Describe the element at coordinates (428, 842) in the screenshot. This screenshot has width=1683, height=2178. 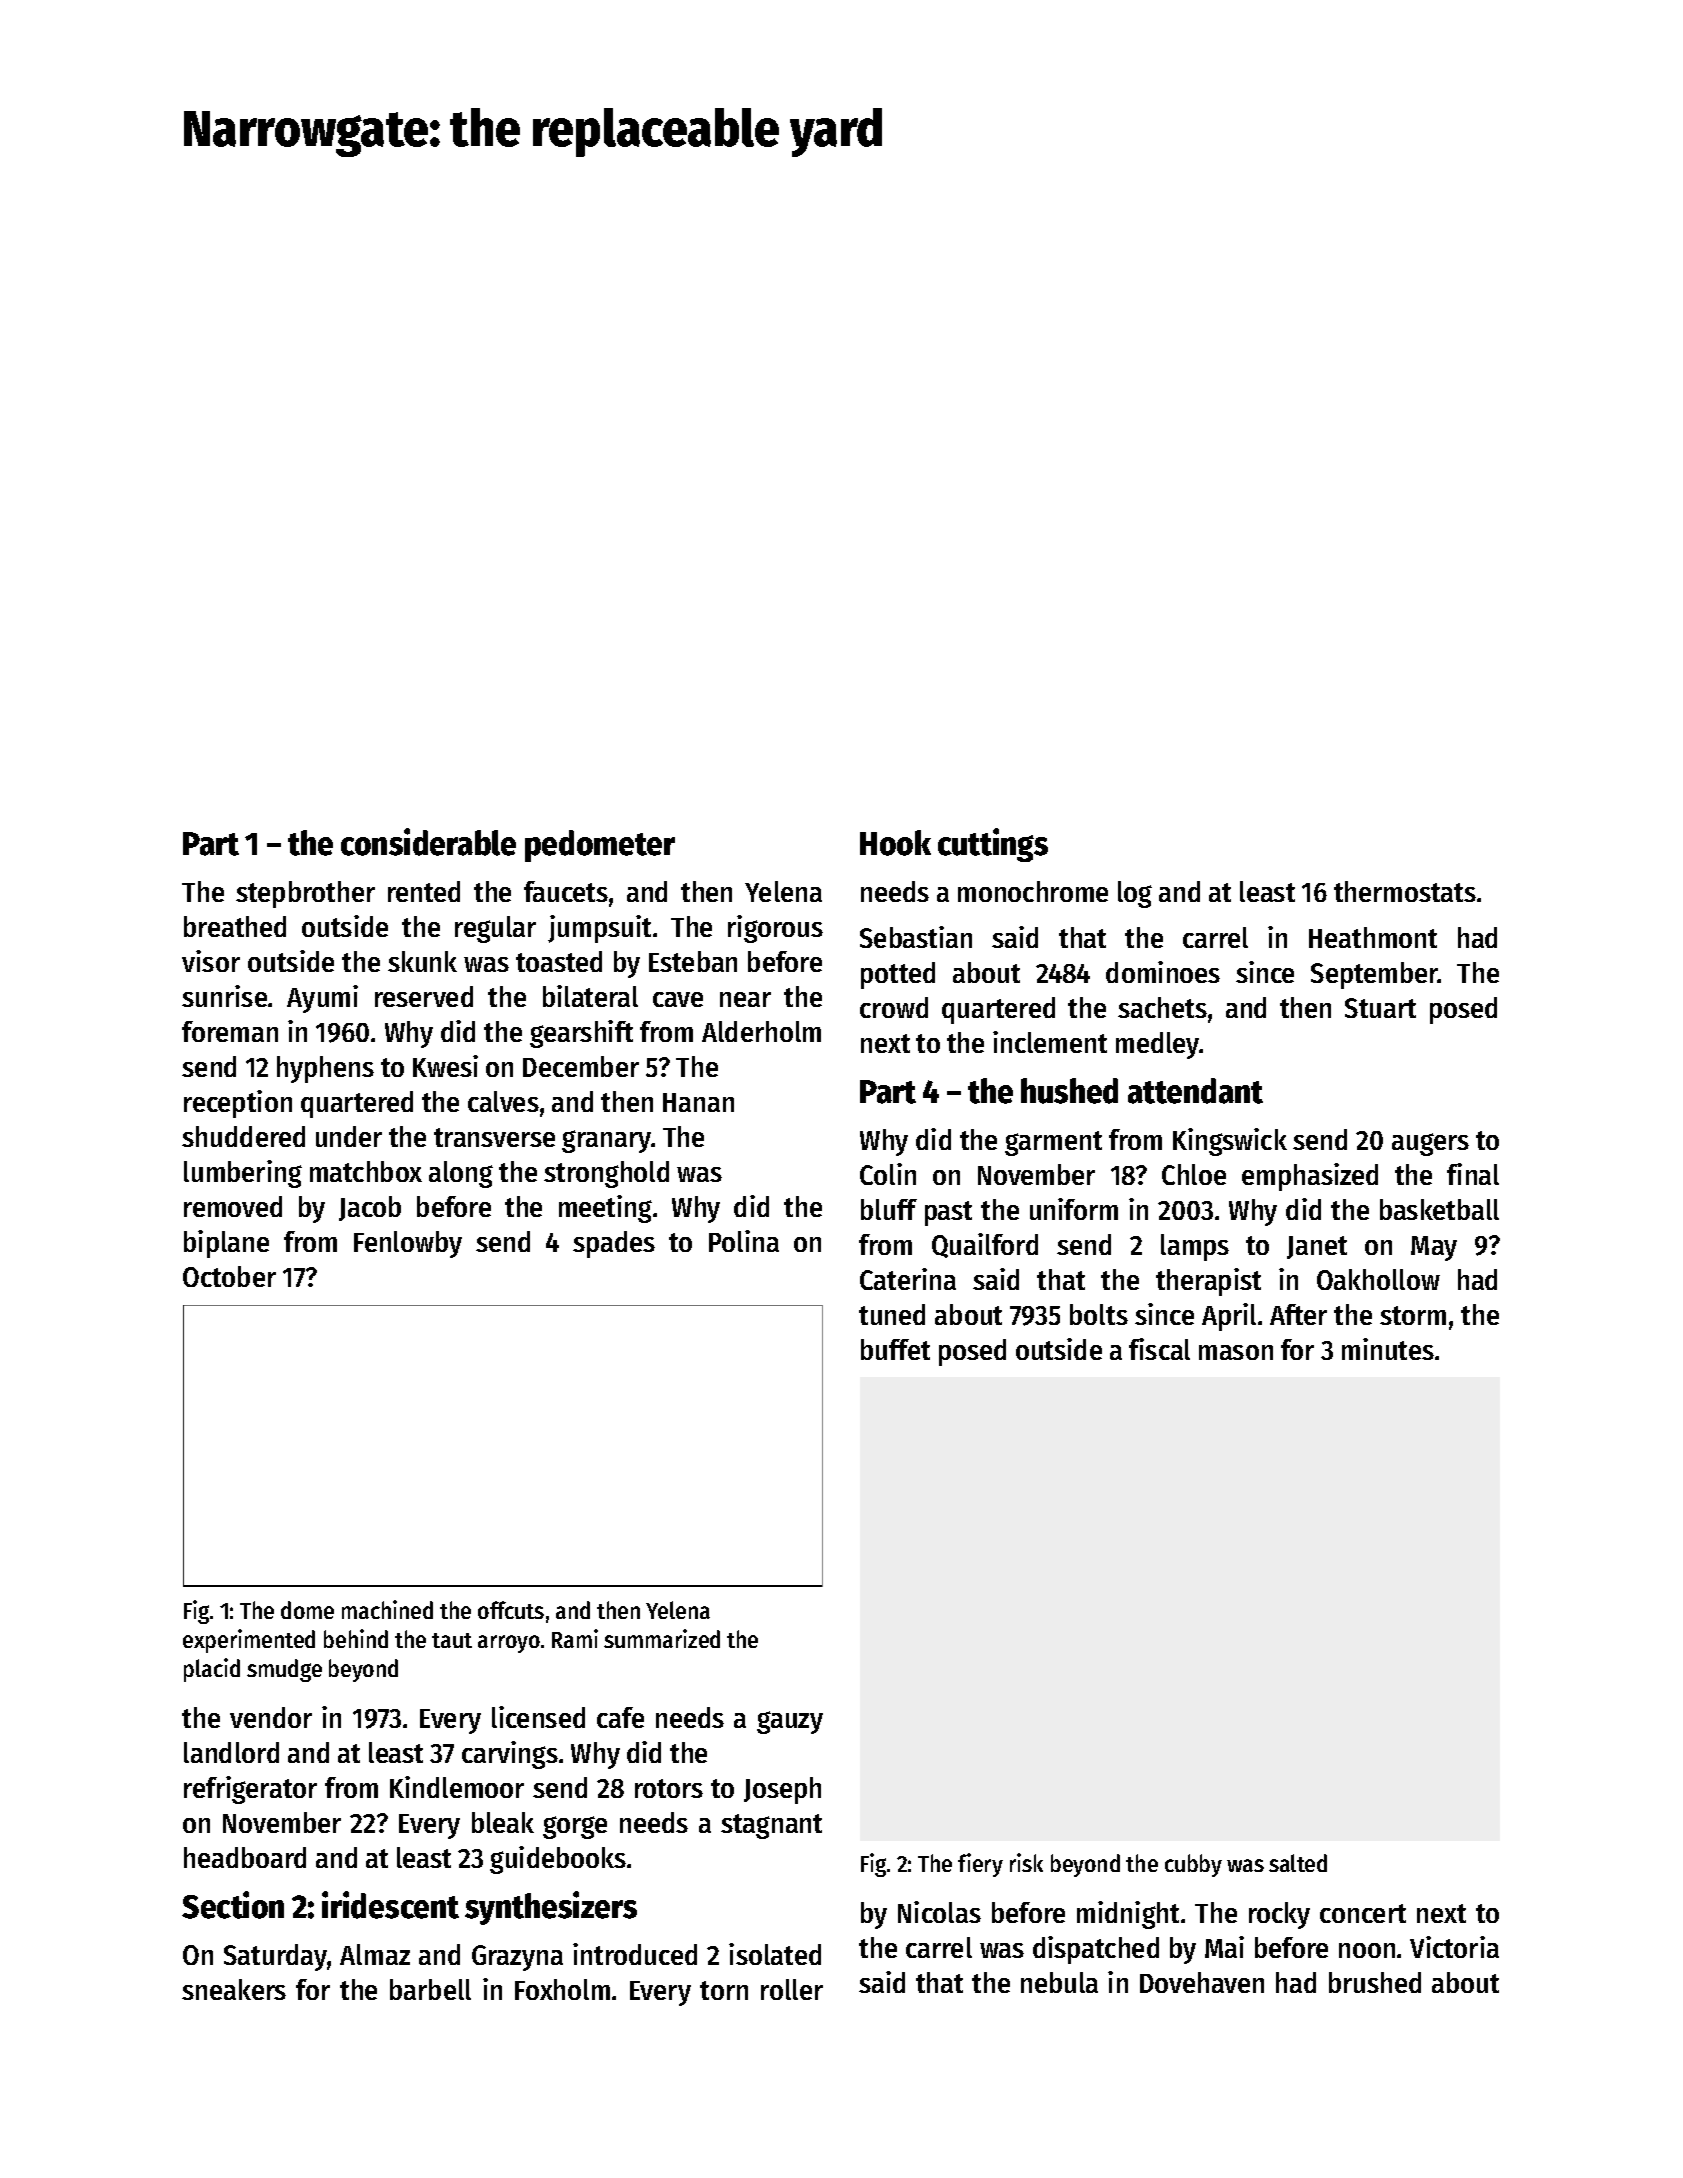
I see `considerable` at that location.
